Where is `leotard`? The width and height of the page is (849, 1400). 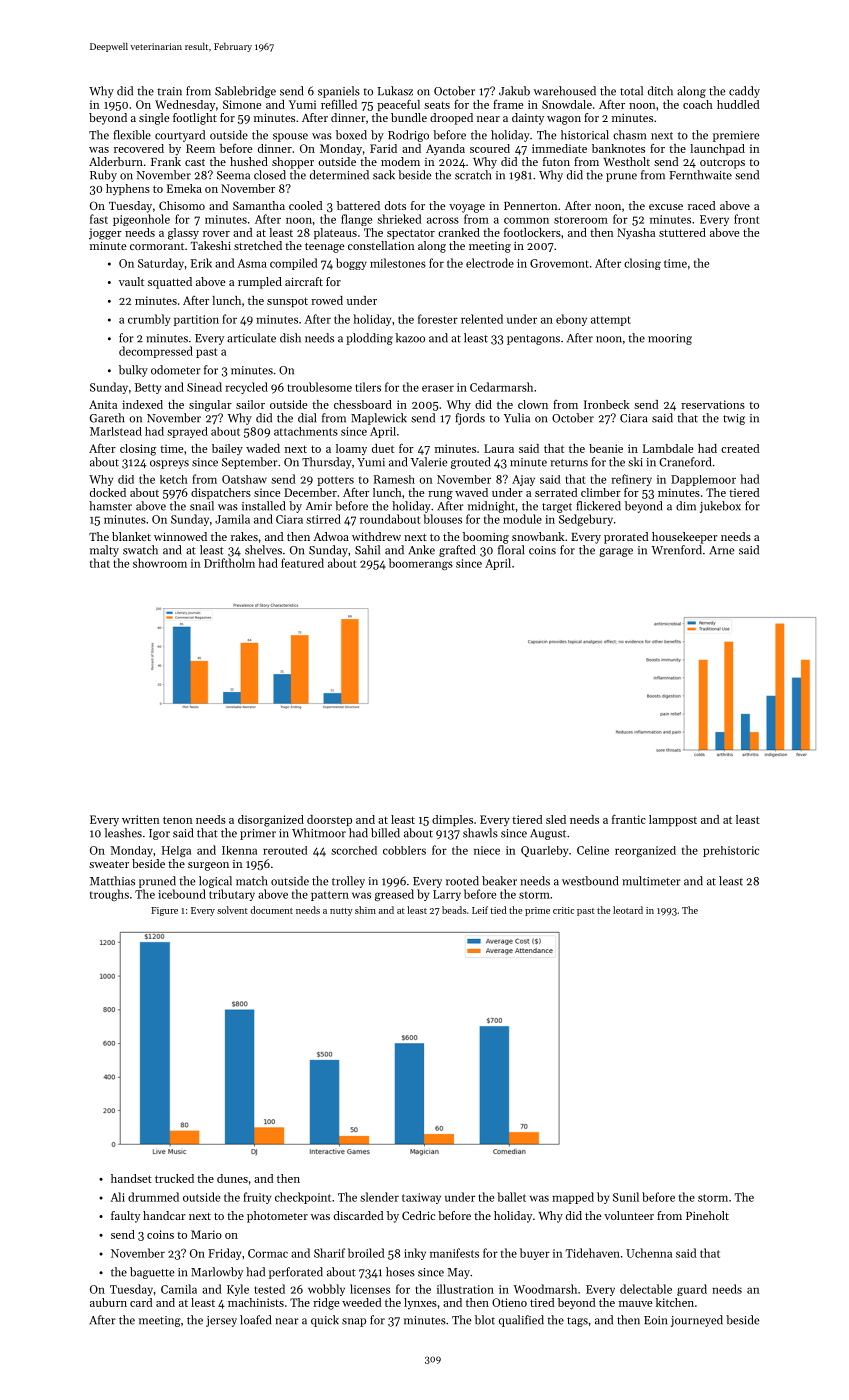 leotard is located at coordinates (628, 910).
